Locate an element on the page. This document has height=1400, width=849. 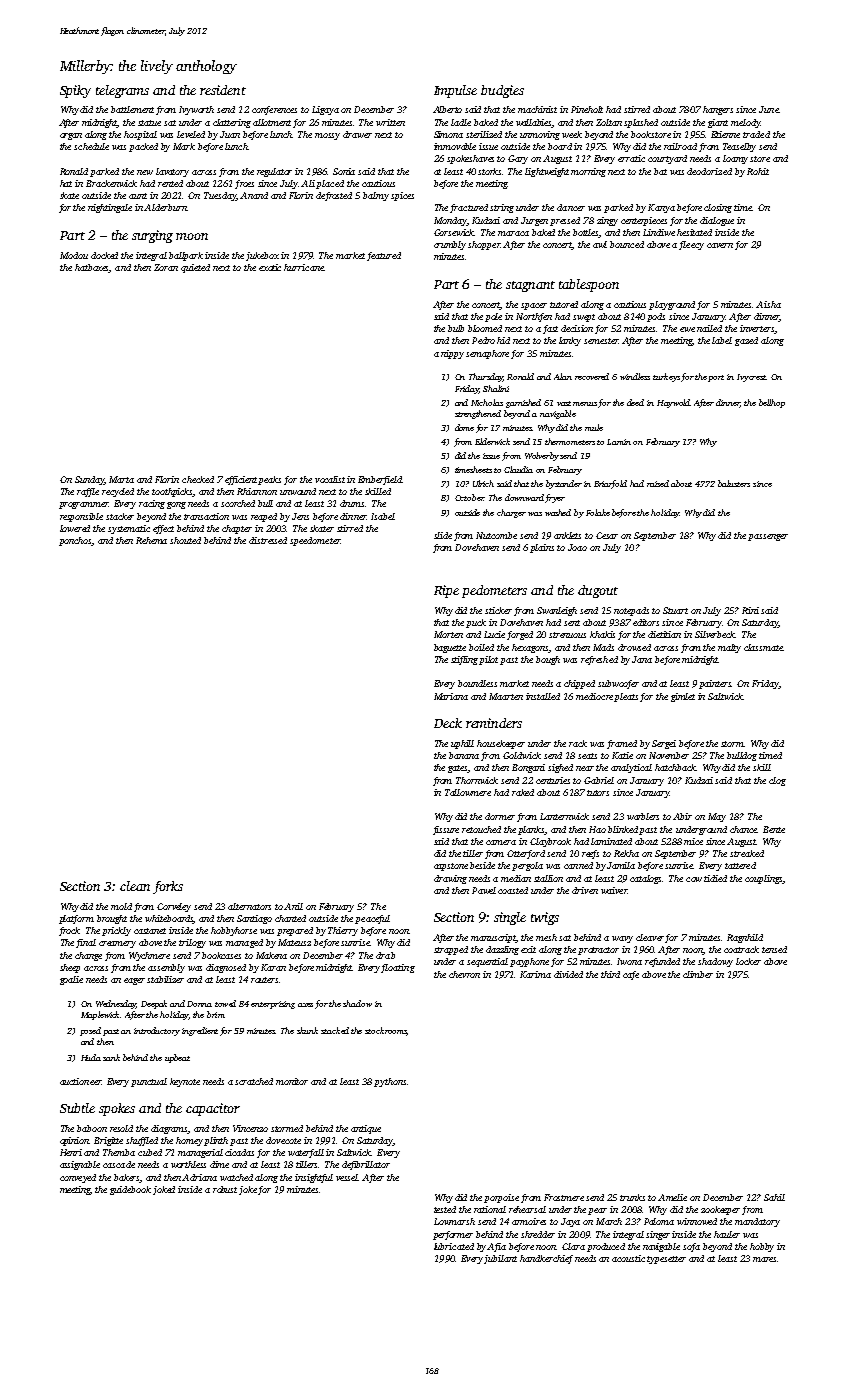
jubilant is located at coordinates (500, 1259).
